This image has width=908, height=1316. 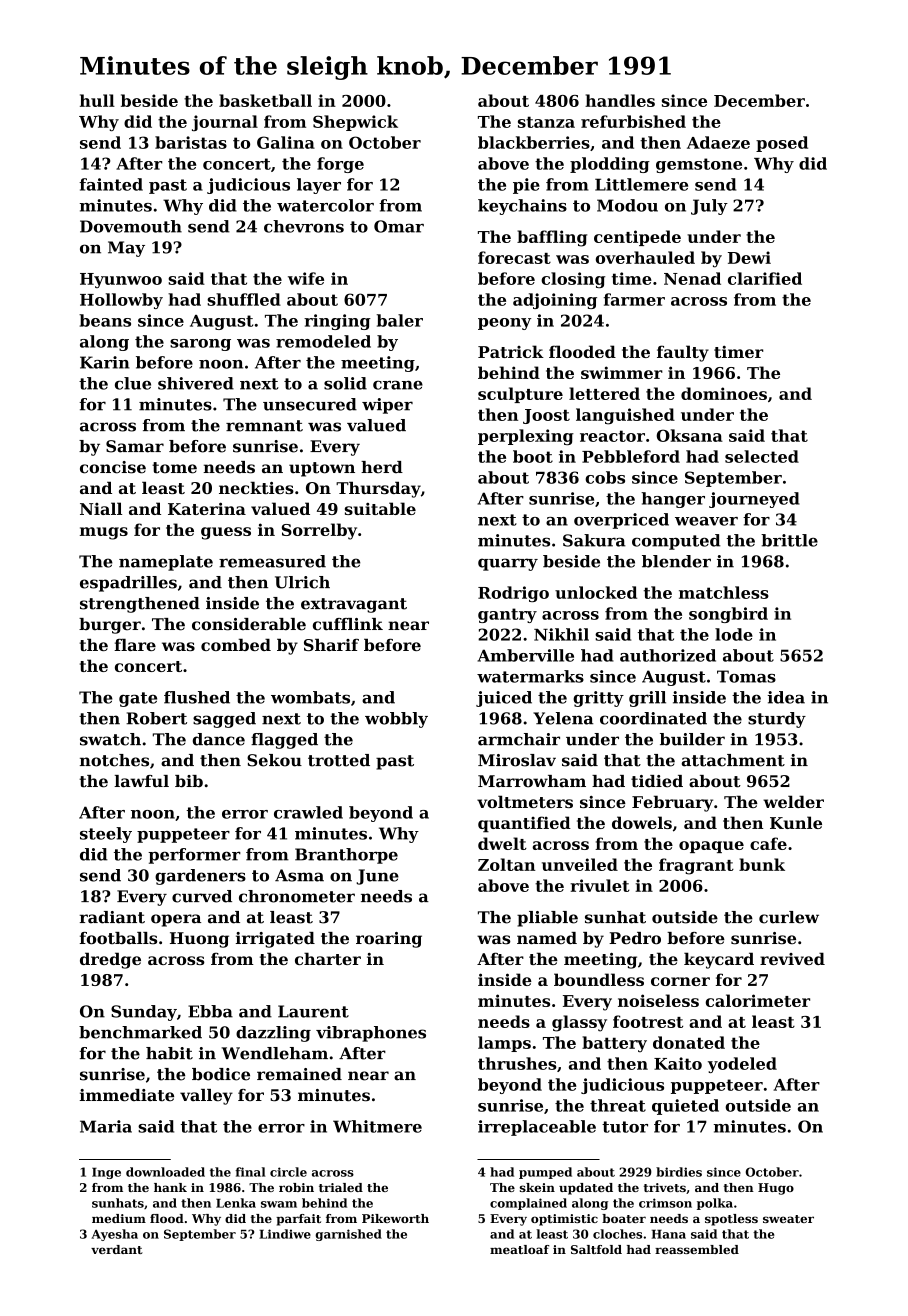 What do you see at coordinates (669, 1234) in the image?
I see `Hana` at bounding box center [669, 1234].
